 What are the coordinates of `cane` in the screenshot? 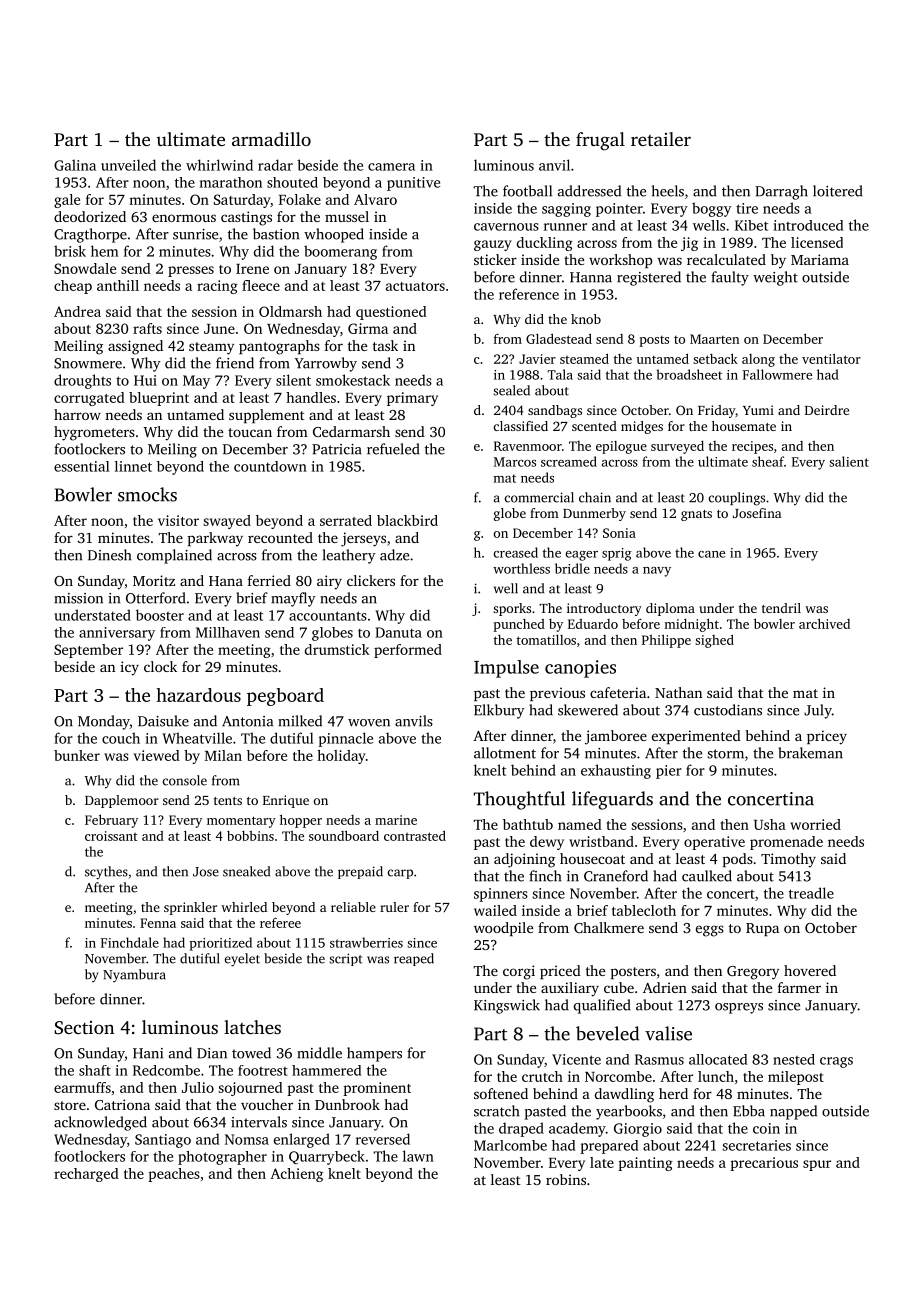 It's located at (711, 554).
